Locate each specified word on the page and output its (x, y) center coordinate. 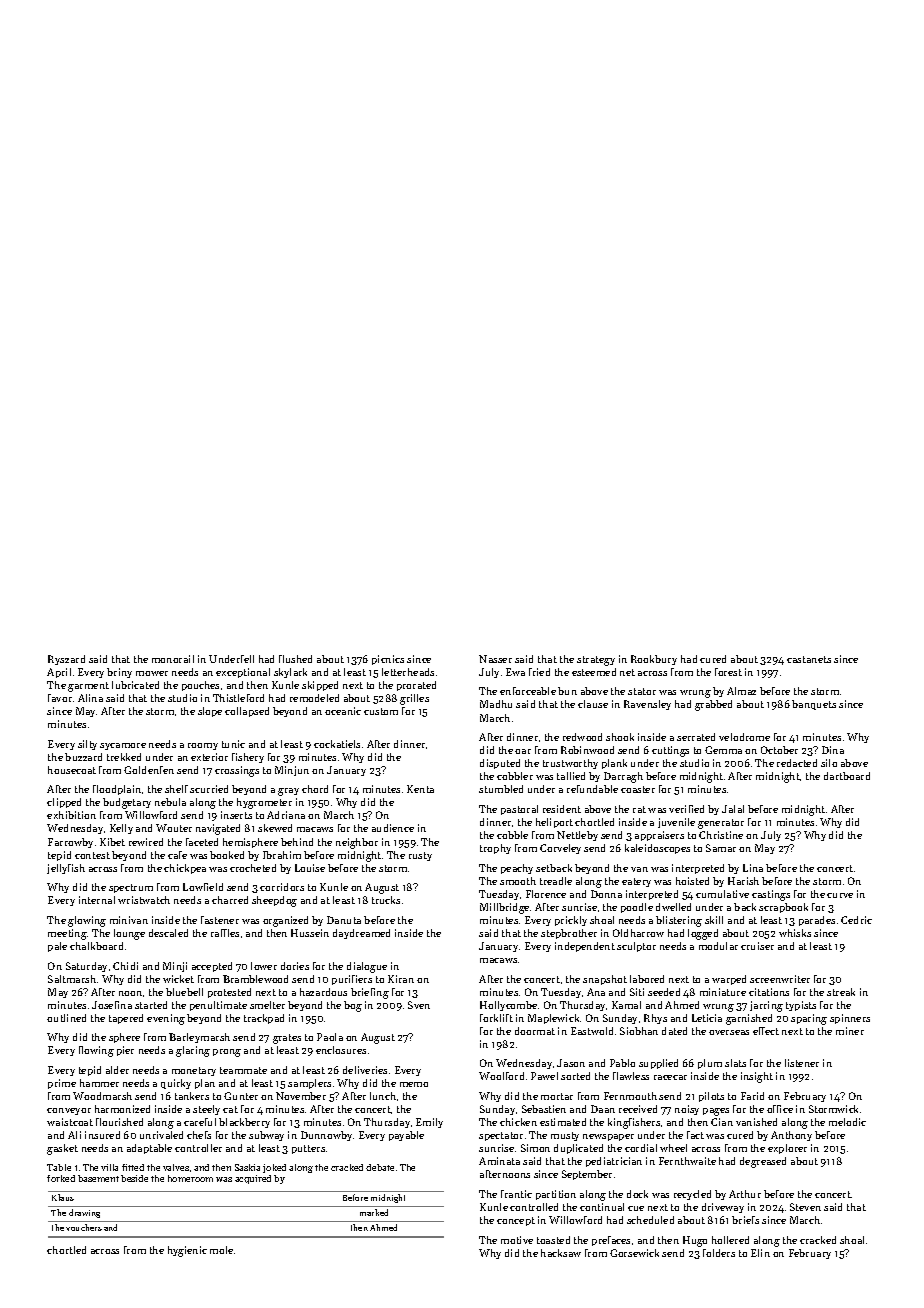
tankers (192, 1096)
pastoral (519, 810)
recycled (692, 1195)
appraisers (659, 836)
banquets (814, 705)
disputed (500, 764)
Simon (535, 1148)
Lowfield (203, 887)
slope (210, 712)
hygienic (187, 1251)
